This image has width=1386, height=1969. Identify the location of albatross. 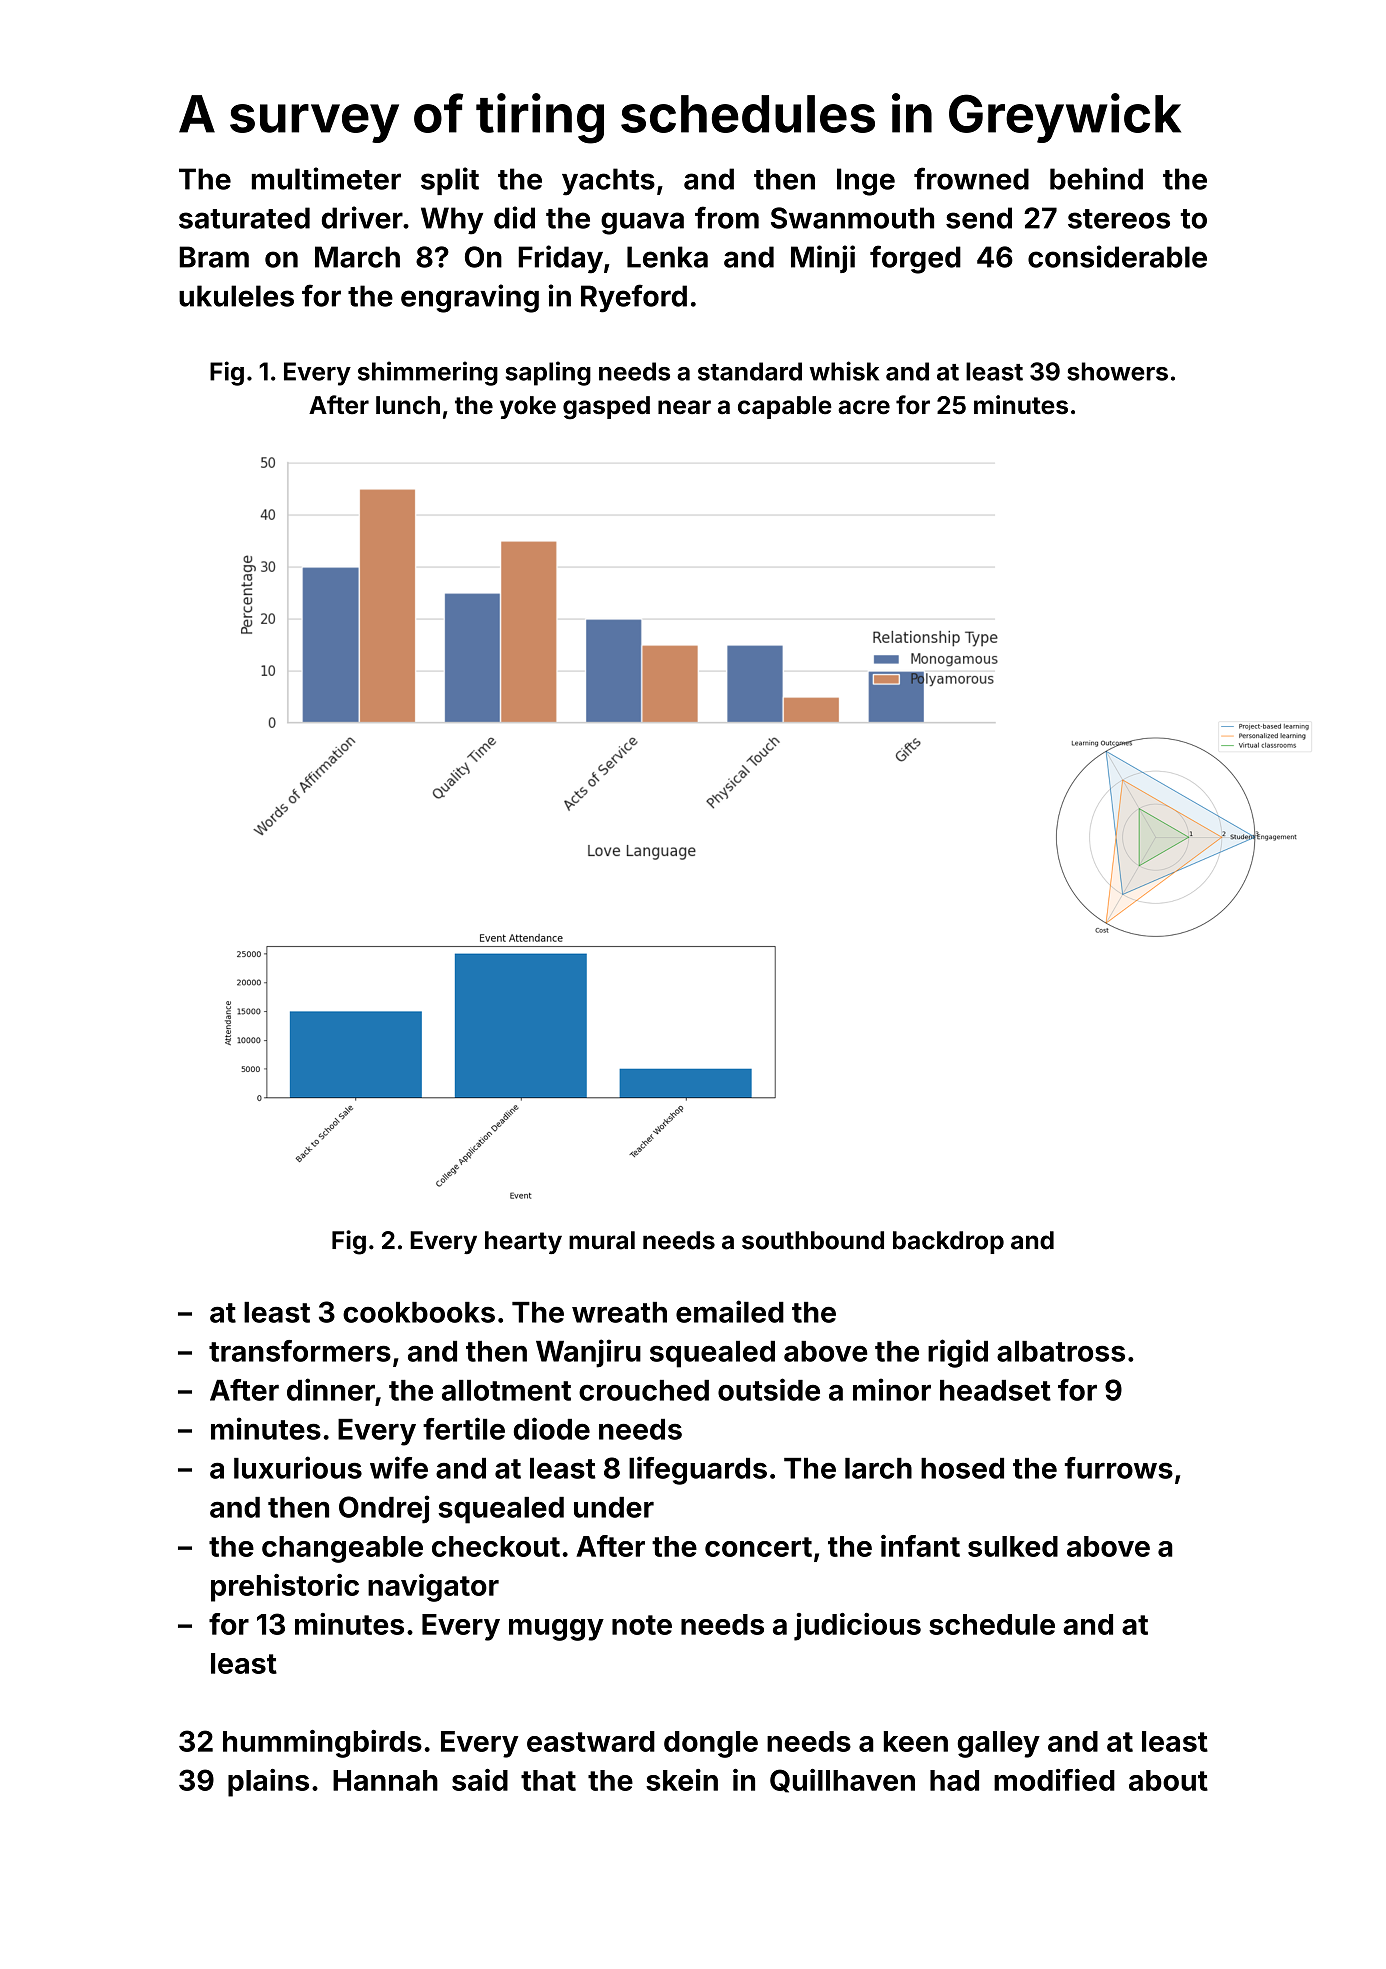
(1061, 1351).
